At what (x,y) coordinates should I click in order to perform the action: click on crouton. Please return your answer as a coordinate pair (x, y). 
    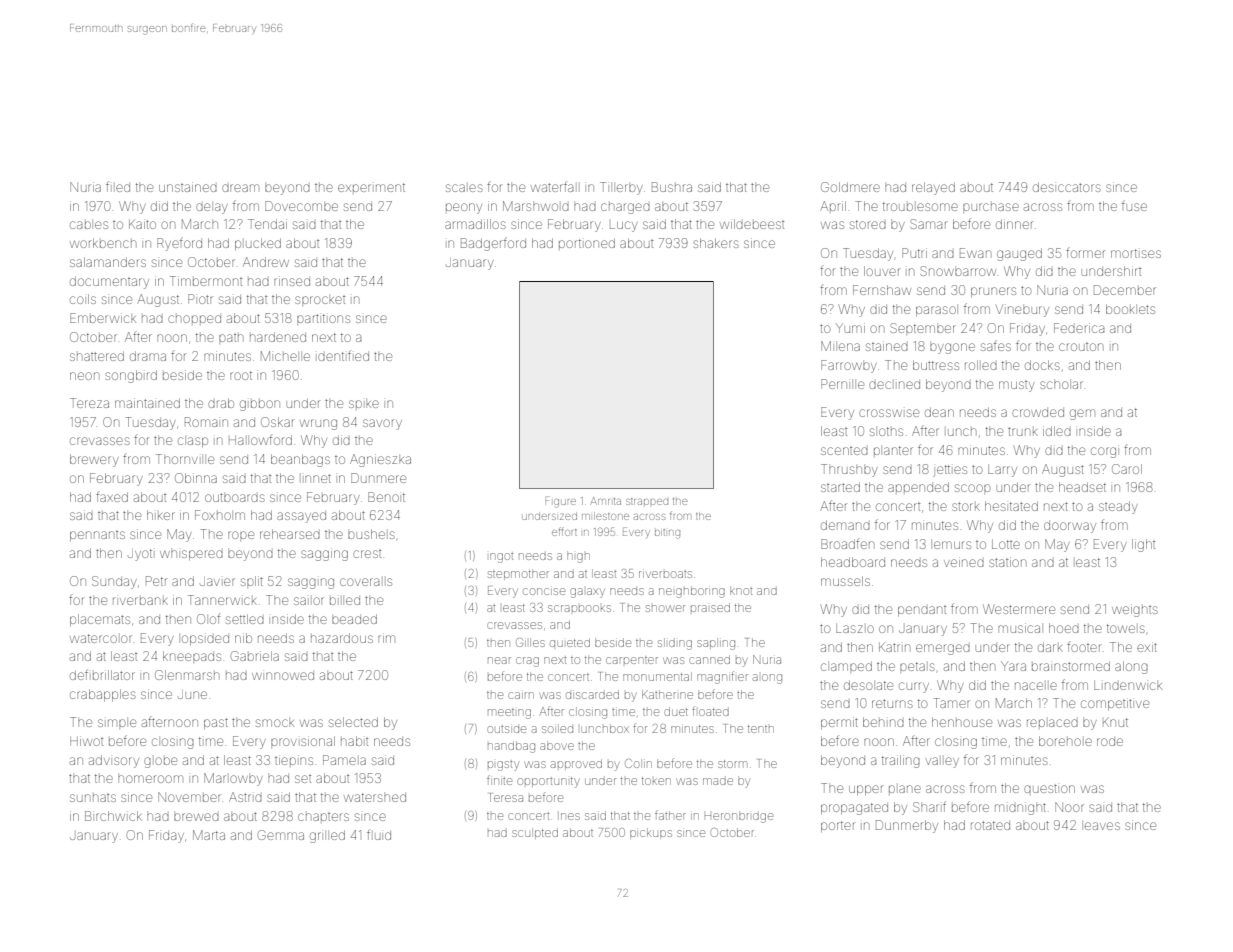
    Looking at the image, I should click on (1081, 347).
